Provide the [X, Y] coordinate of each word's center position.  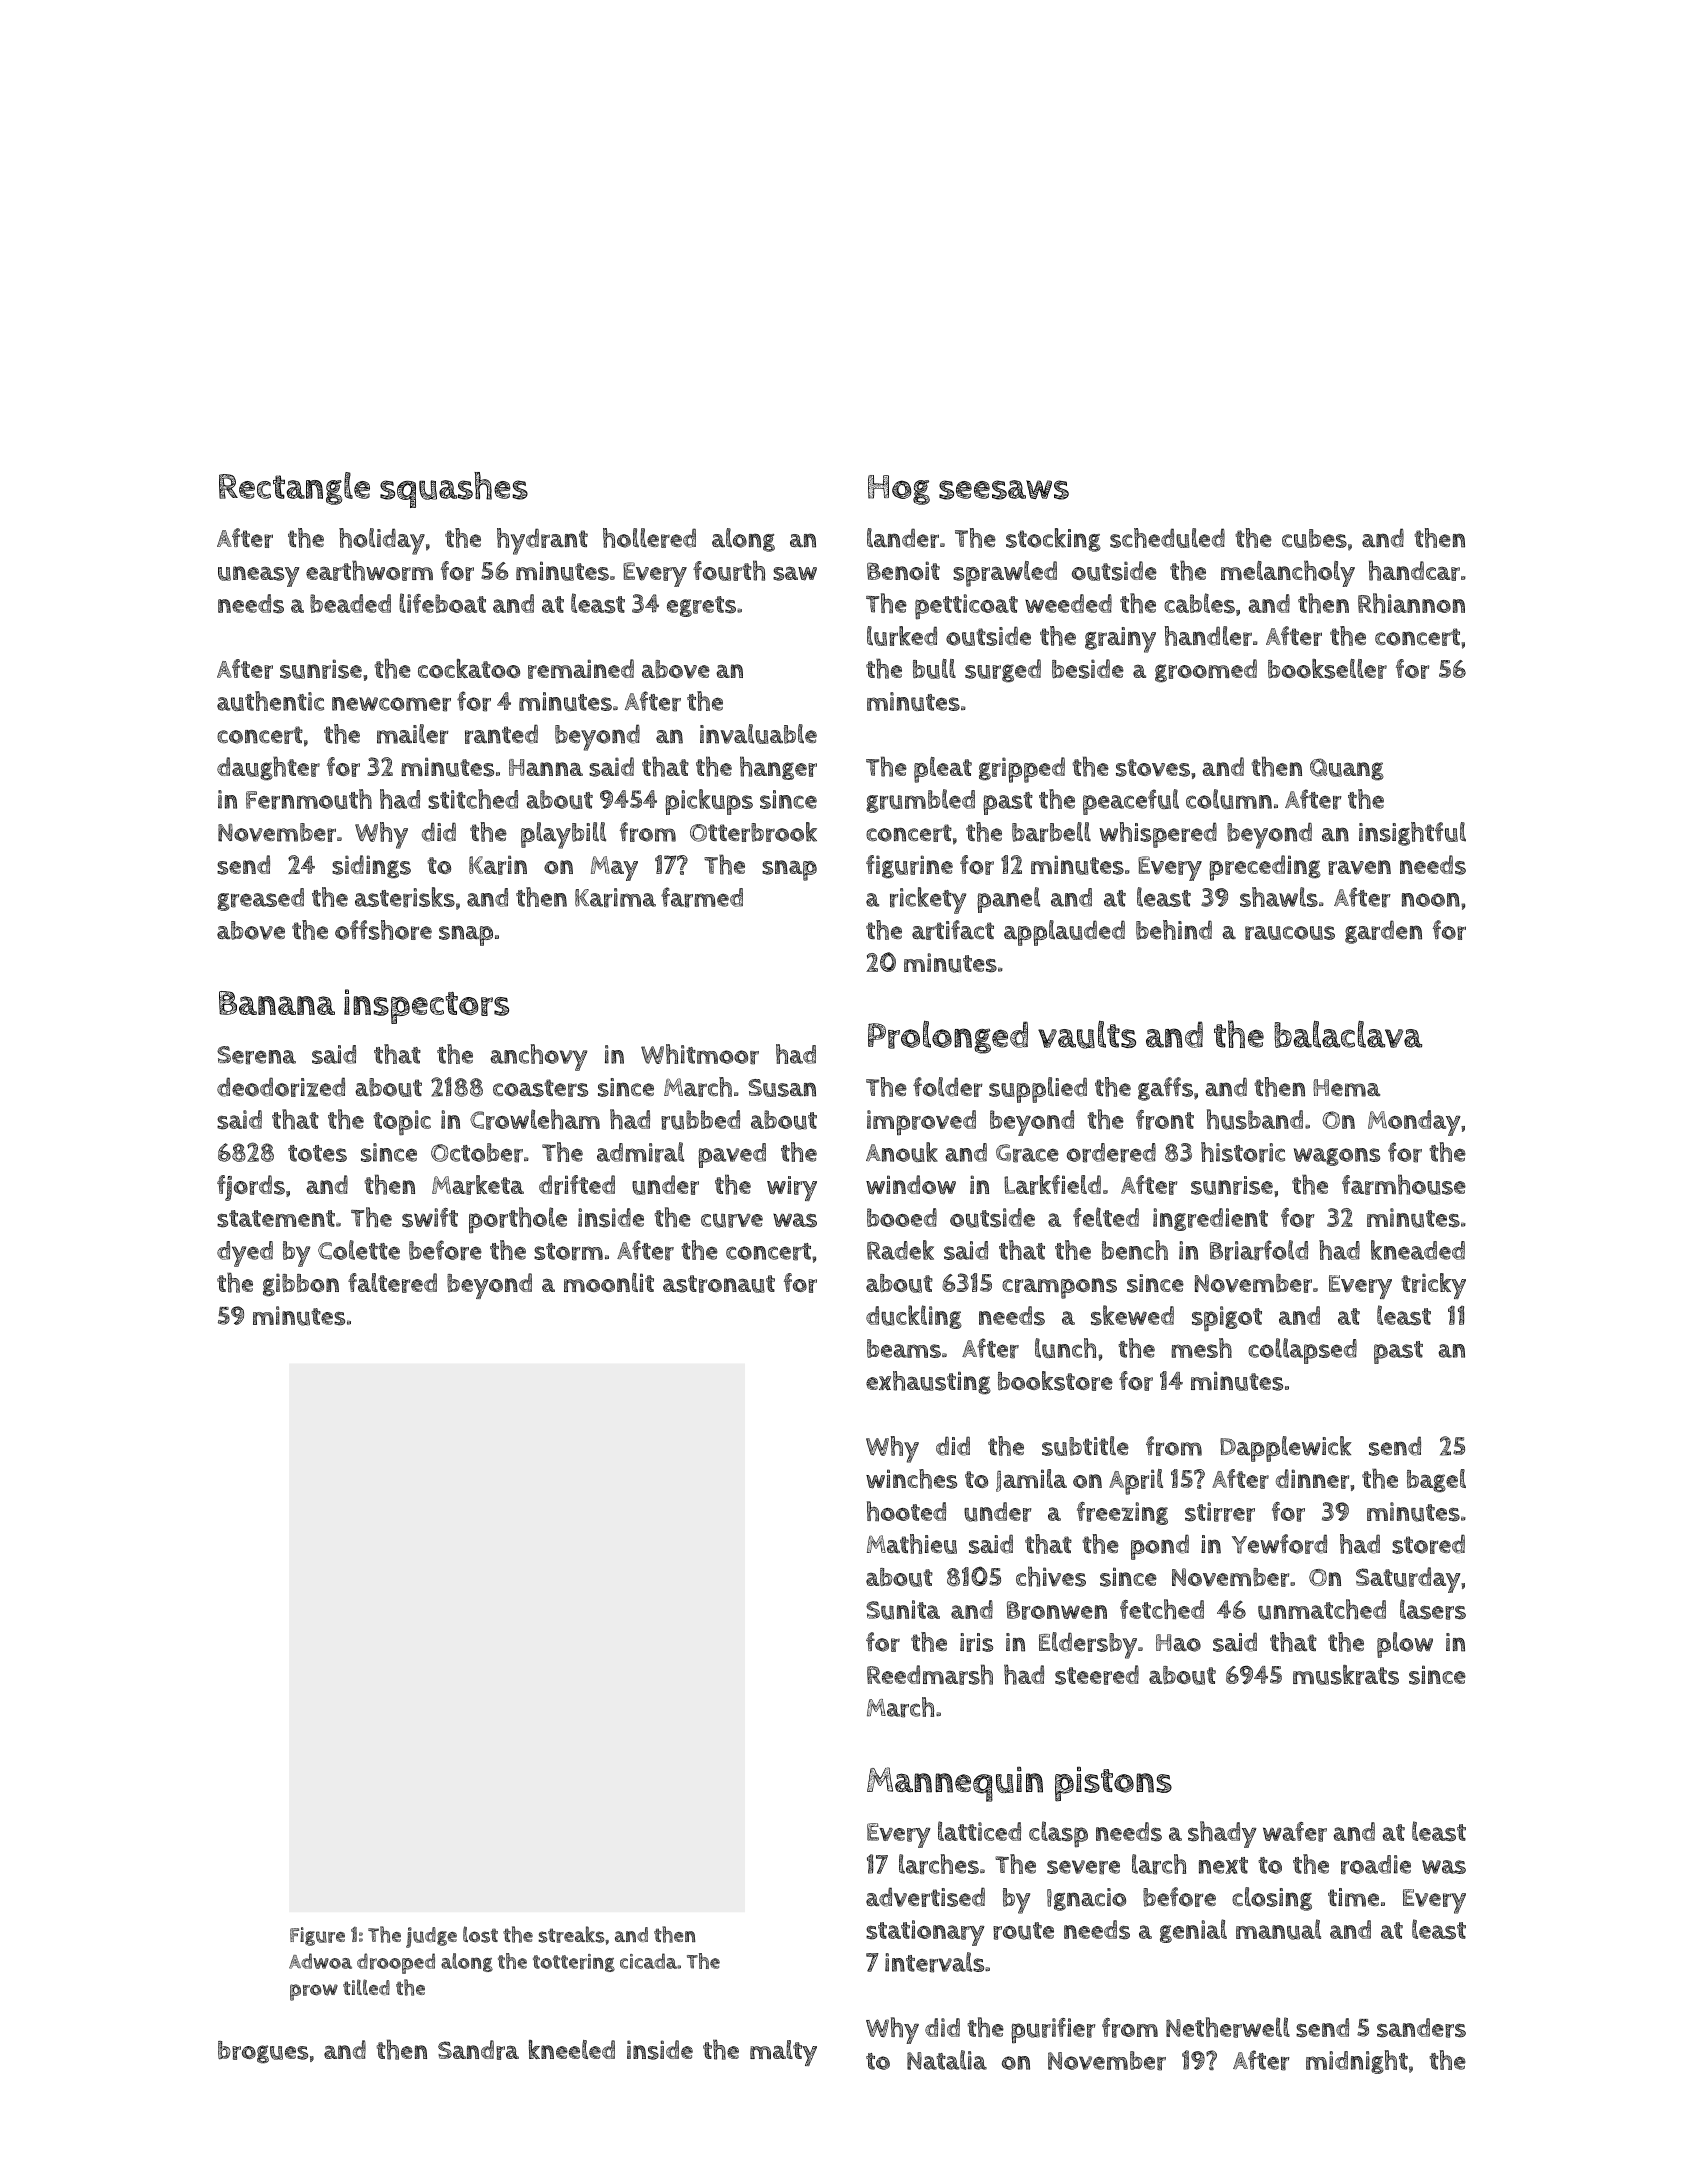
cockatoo [469, 668]
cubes [1314, 538]
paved [732, 1155]
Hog [899, 490]
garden [1383, 932]
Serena [256, 1055]
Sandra [478, 2050]
